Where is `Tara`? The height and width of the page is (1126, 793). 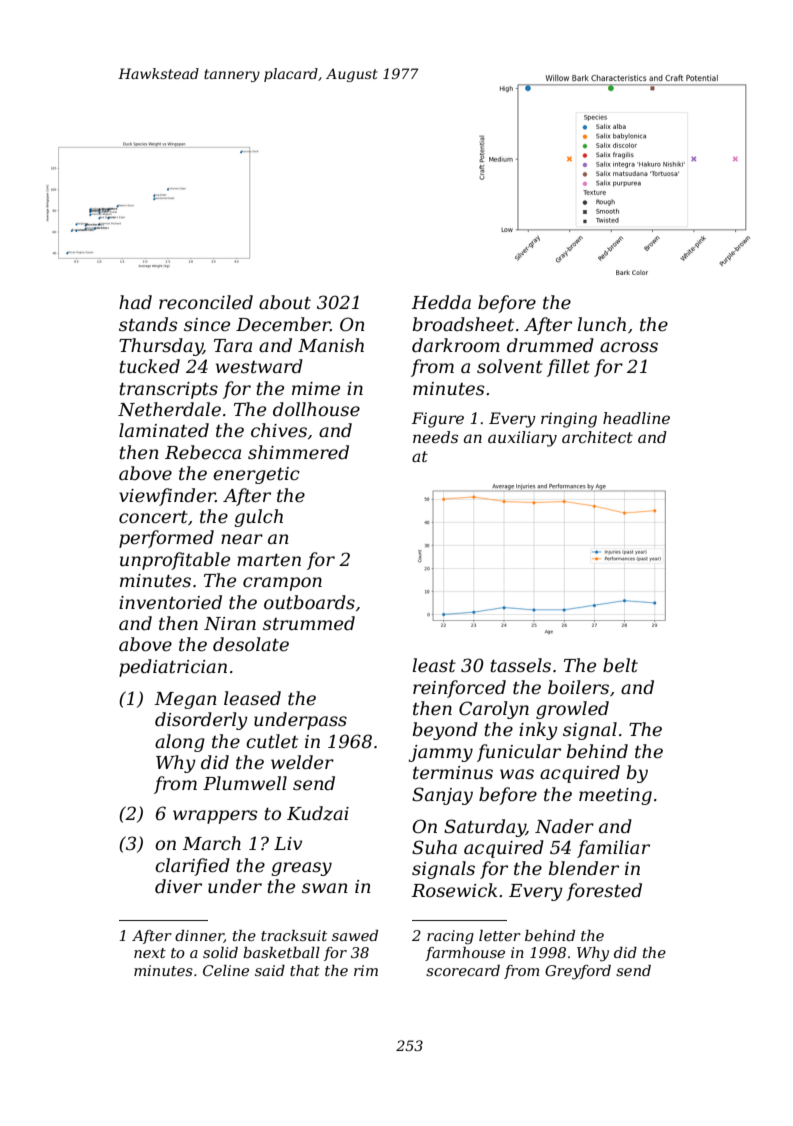
Tara is located at coordinates (233, 345).
